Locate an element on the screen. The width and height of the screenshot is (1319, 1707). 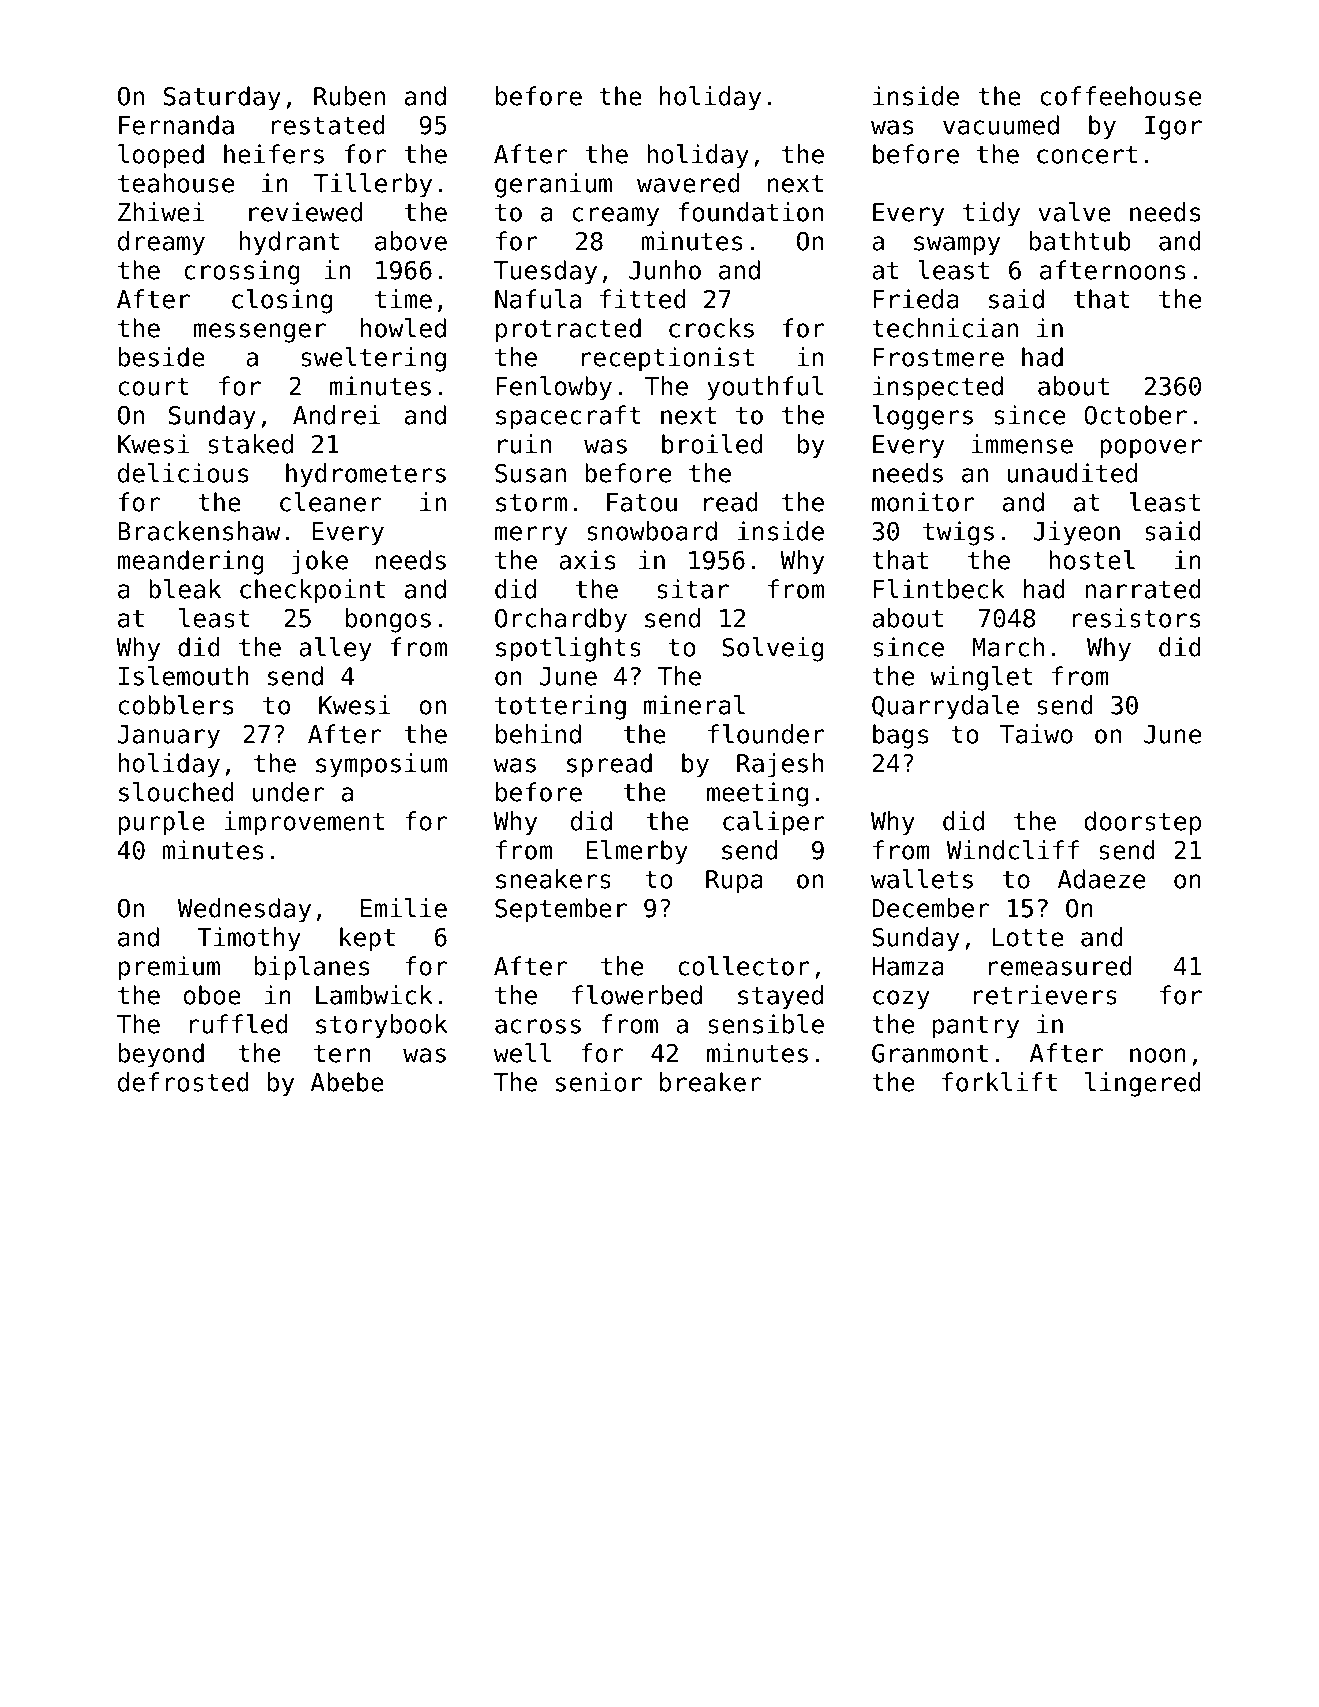
slouched is located at coordinates (176, 792).
